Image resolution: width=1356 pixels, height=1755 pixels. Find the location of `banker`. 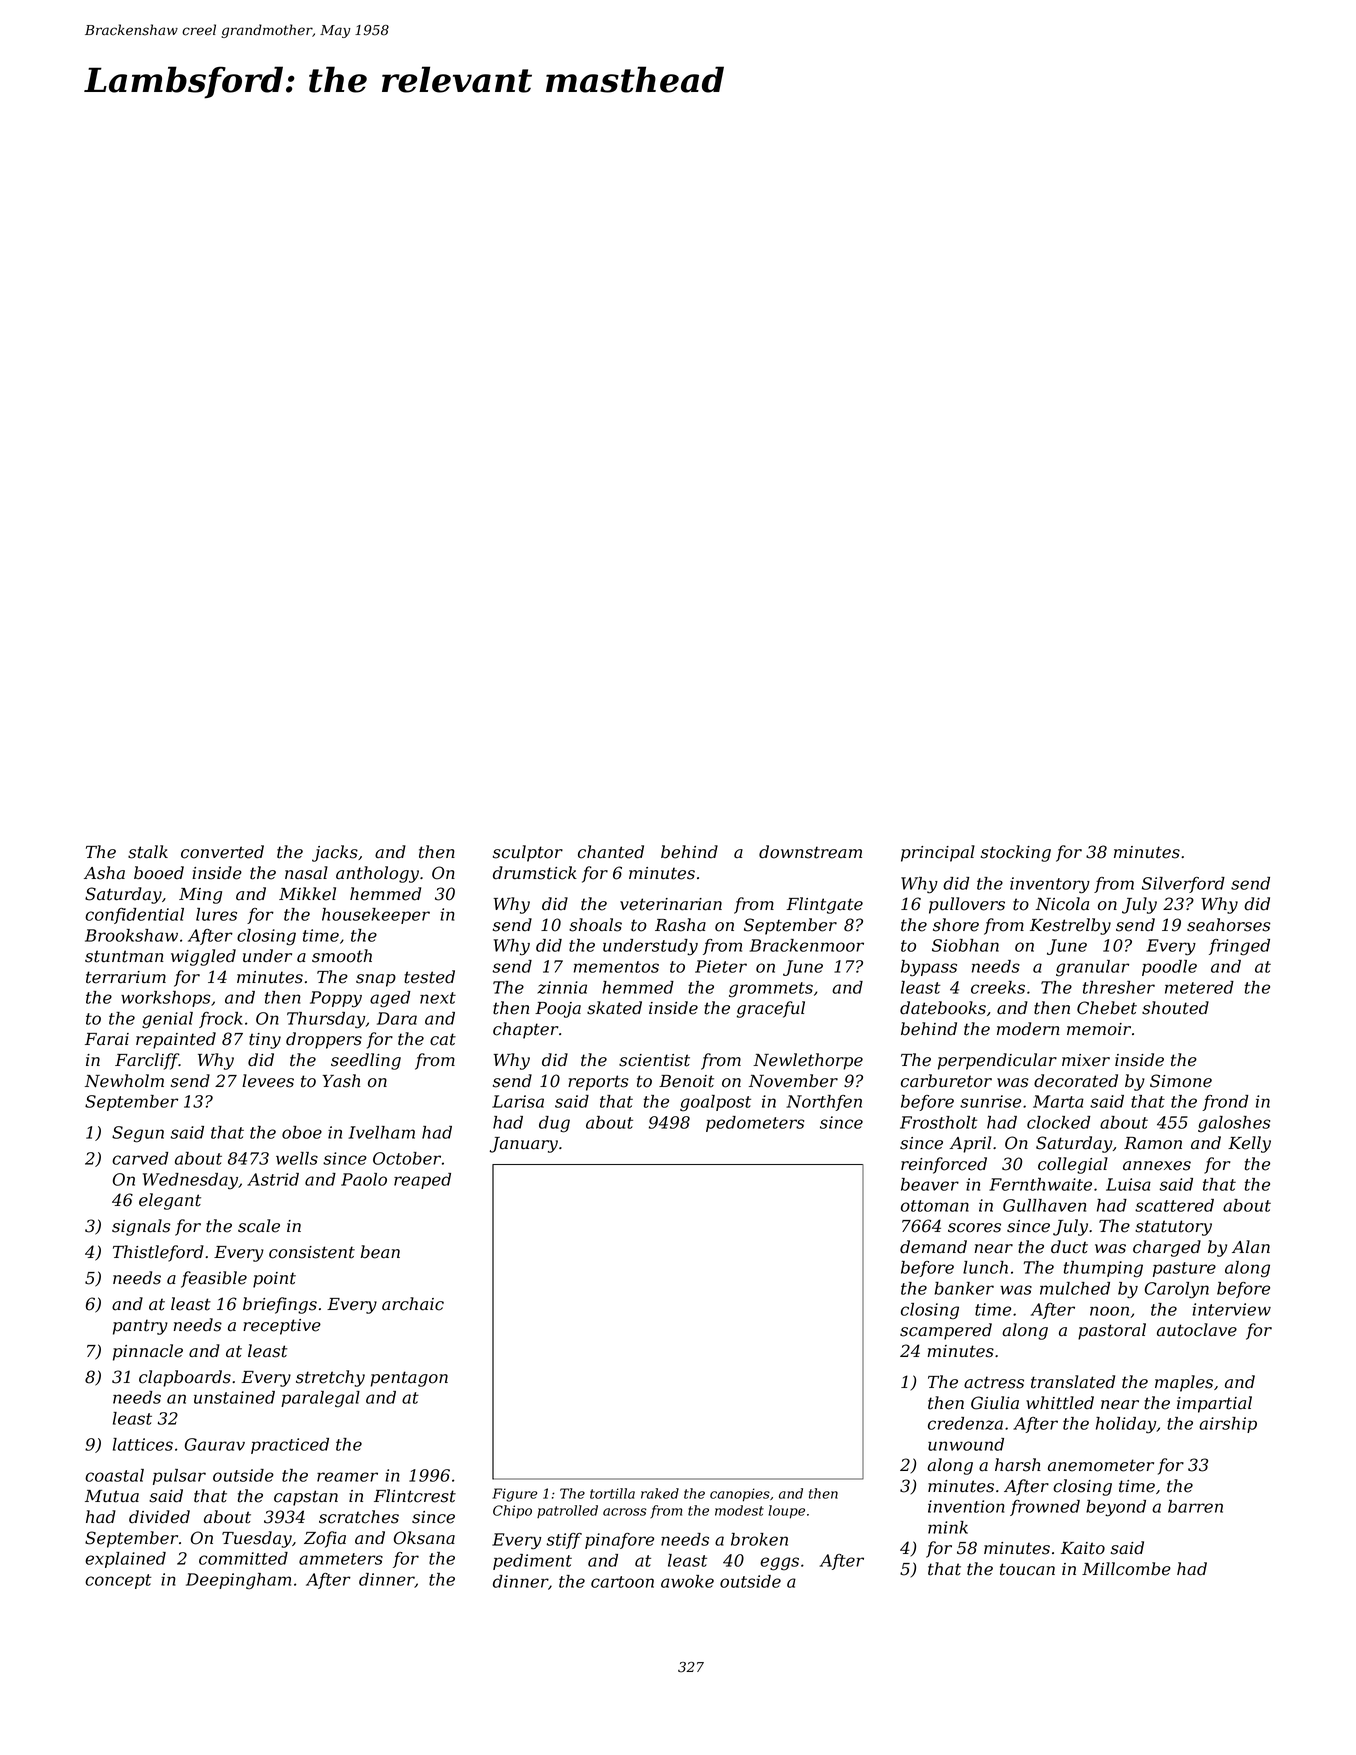

banker is located at coordinates (964, 1288).
